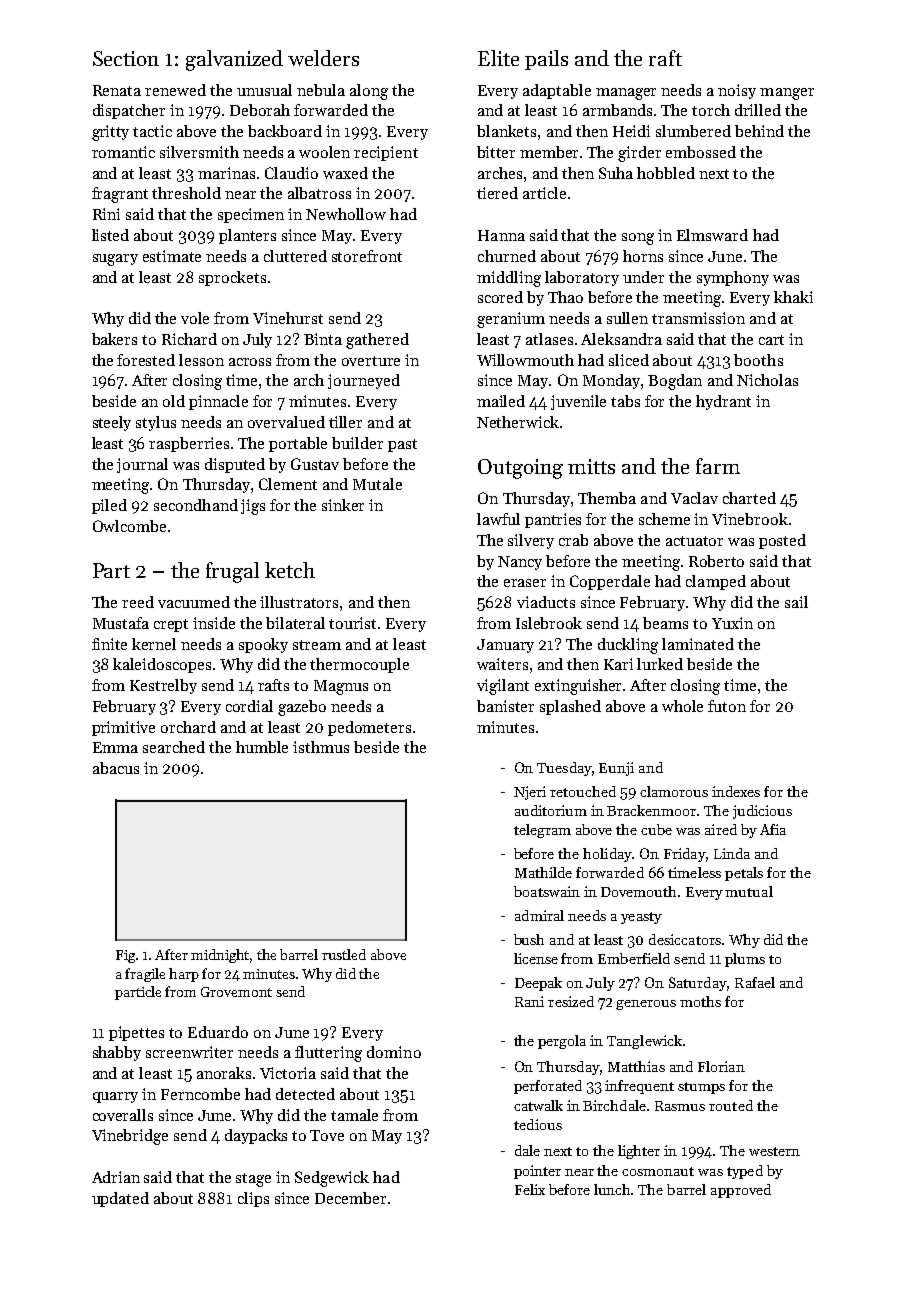  I want to click on sail, so click(796, 602).
